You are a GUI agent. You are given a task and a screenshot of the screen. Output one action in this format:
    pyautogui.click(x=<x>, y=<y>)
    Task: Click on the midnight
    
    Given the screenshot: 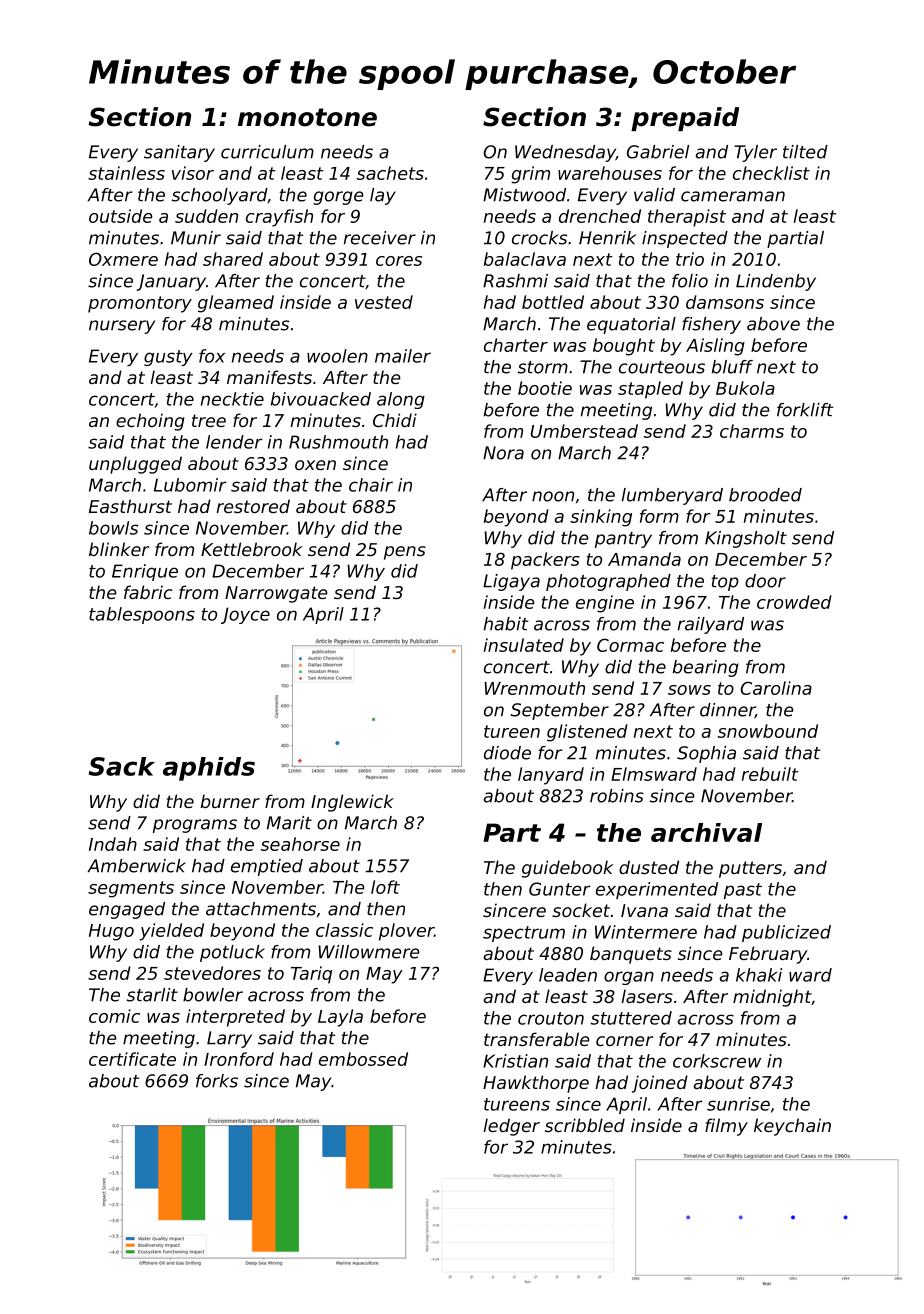 What is the action you would take?
    pyautogui.click(x=772, y=998)
